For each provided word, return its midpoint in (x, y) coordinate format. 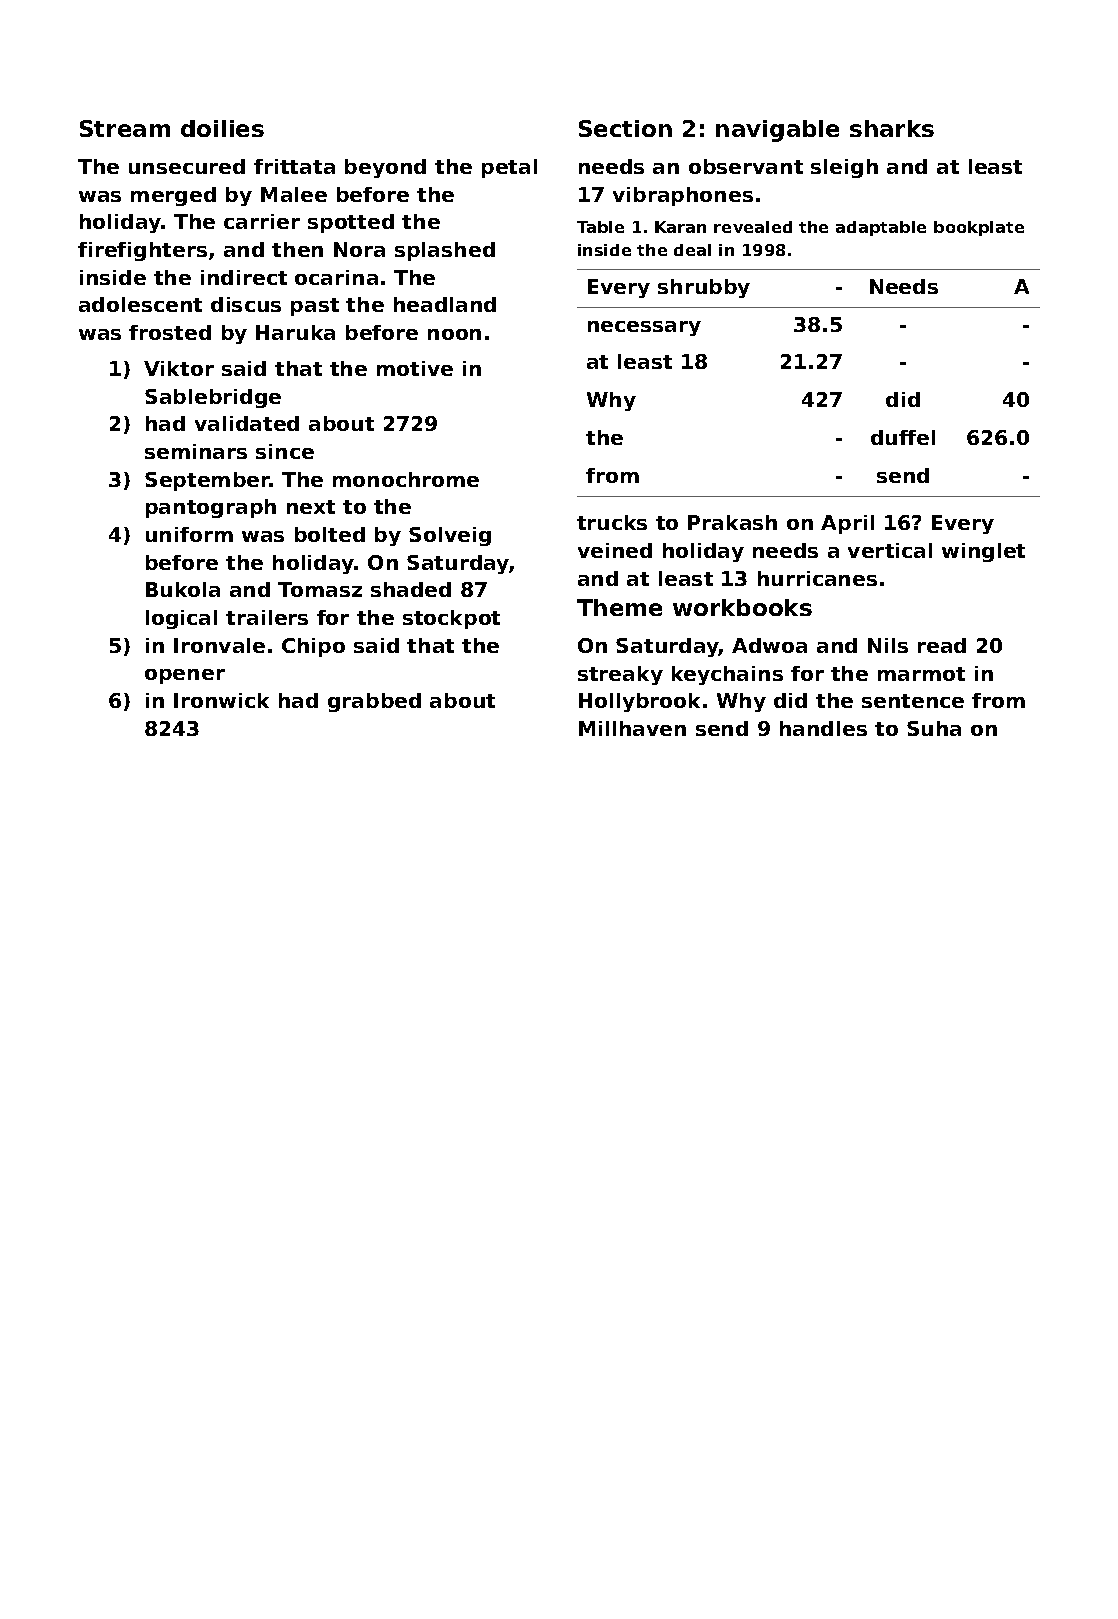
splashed (445, 251)
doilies (222, 128)
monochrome (406, 479)
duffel (903, 437)
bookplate (979, 228)
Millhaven (632, 728)
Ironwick (221, 700)
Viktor (179, 368)
